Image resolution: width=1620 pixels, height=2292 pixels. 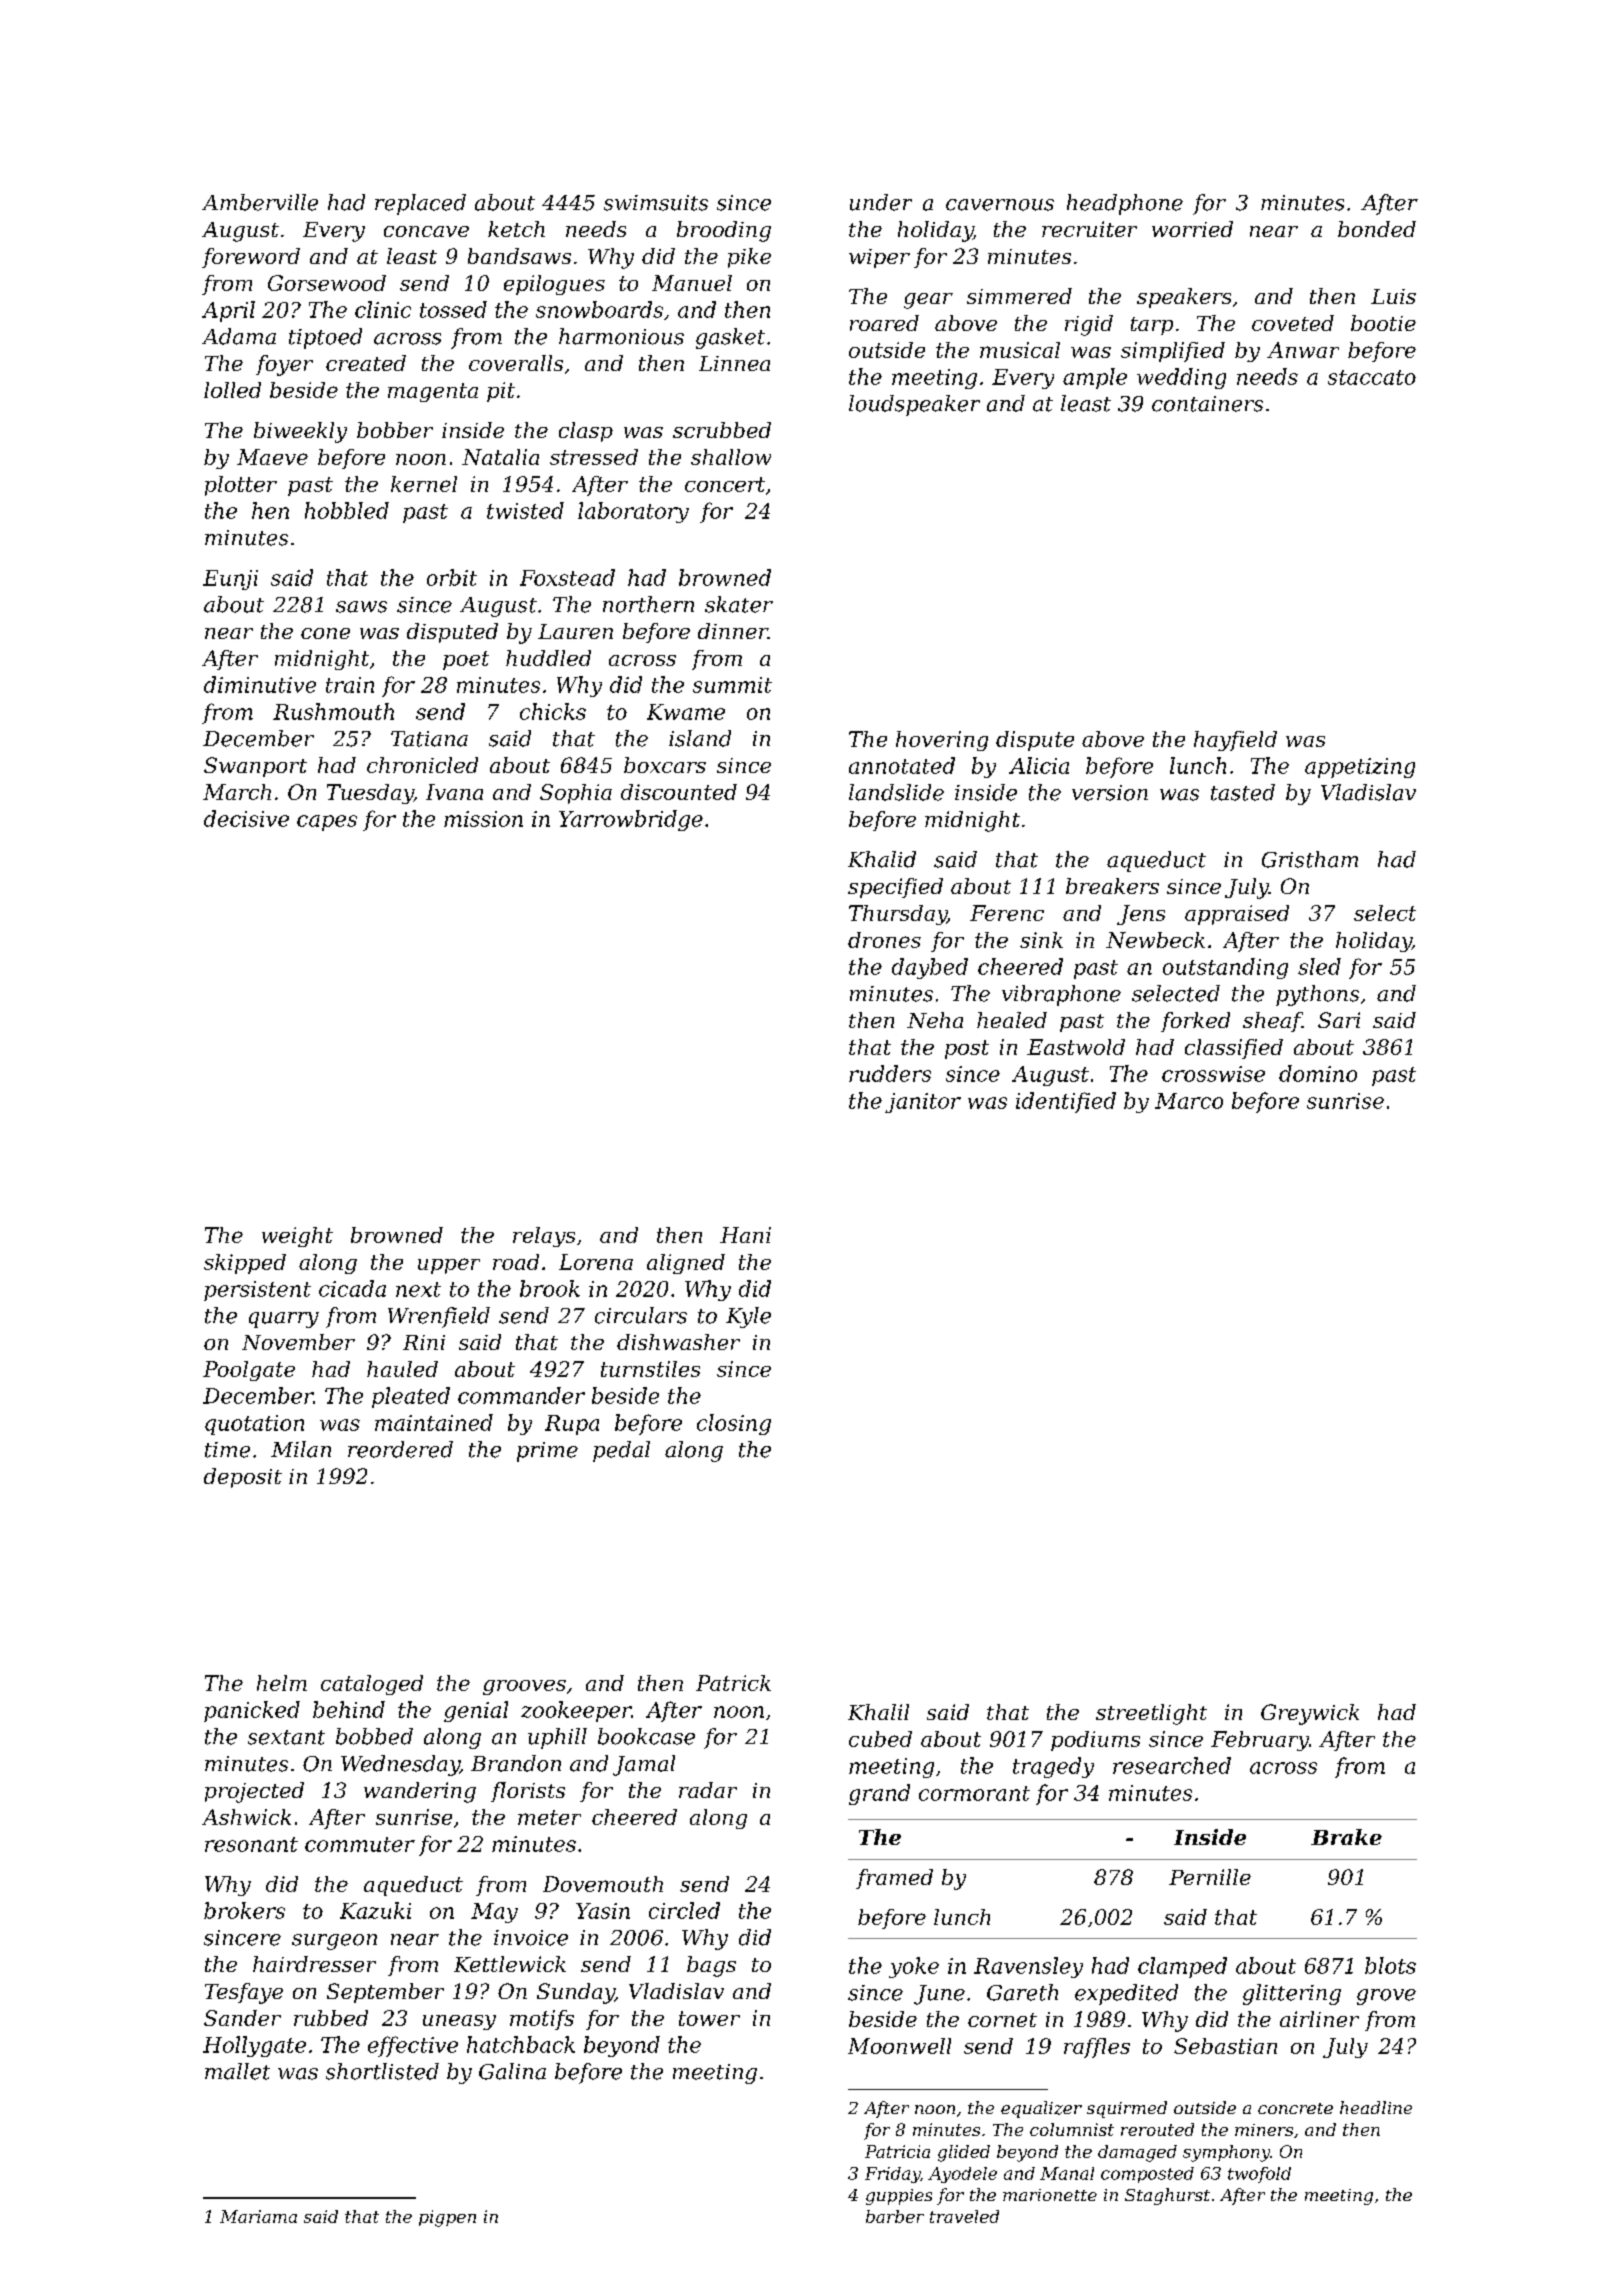 What do you see at coordinates (413, 2046) in the screenshot?
I see `effective` at bounding box center [413, 2046].
